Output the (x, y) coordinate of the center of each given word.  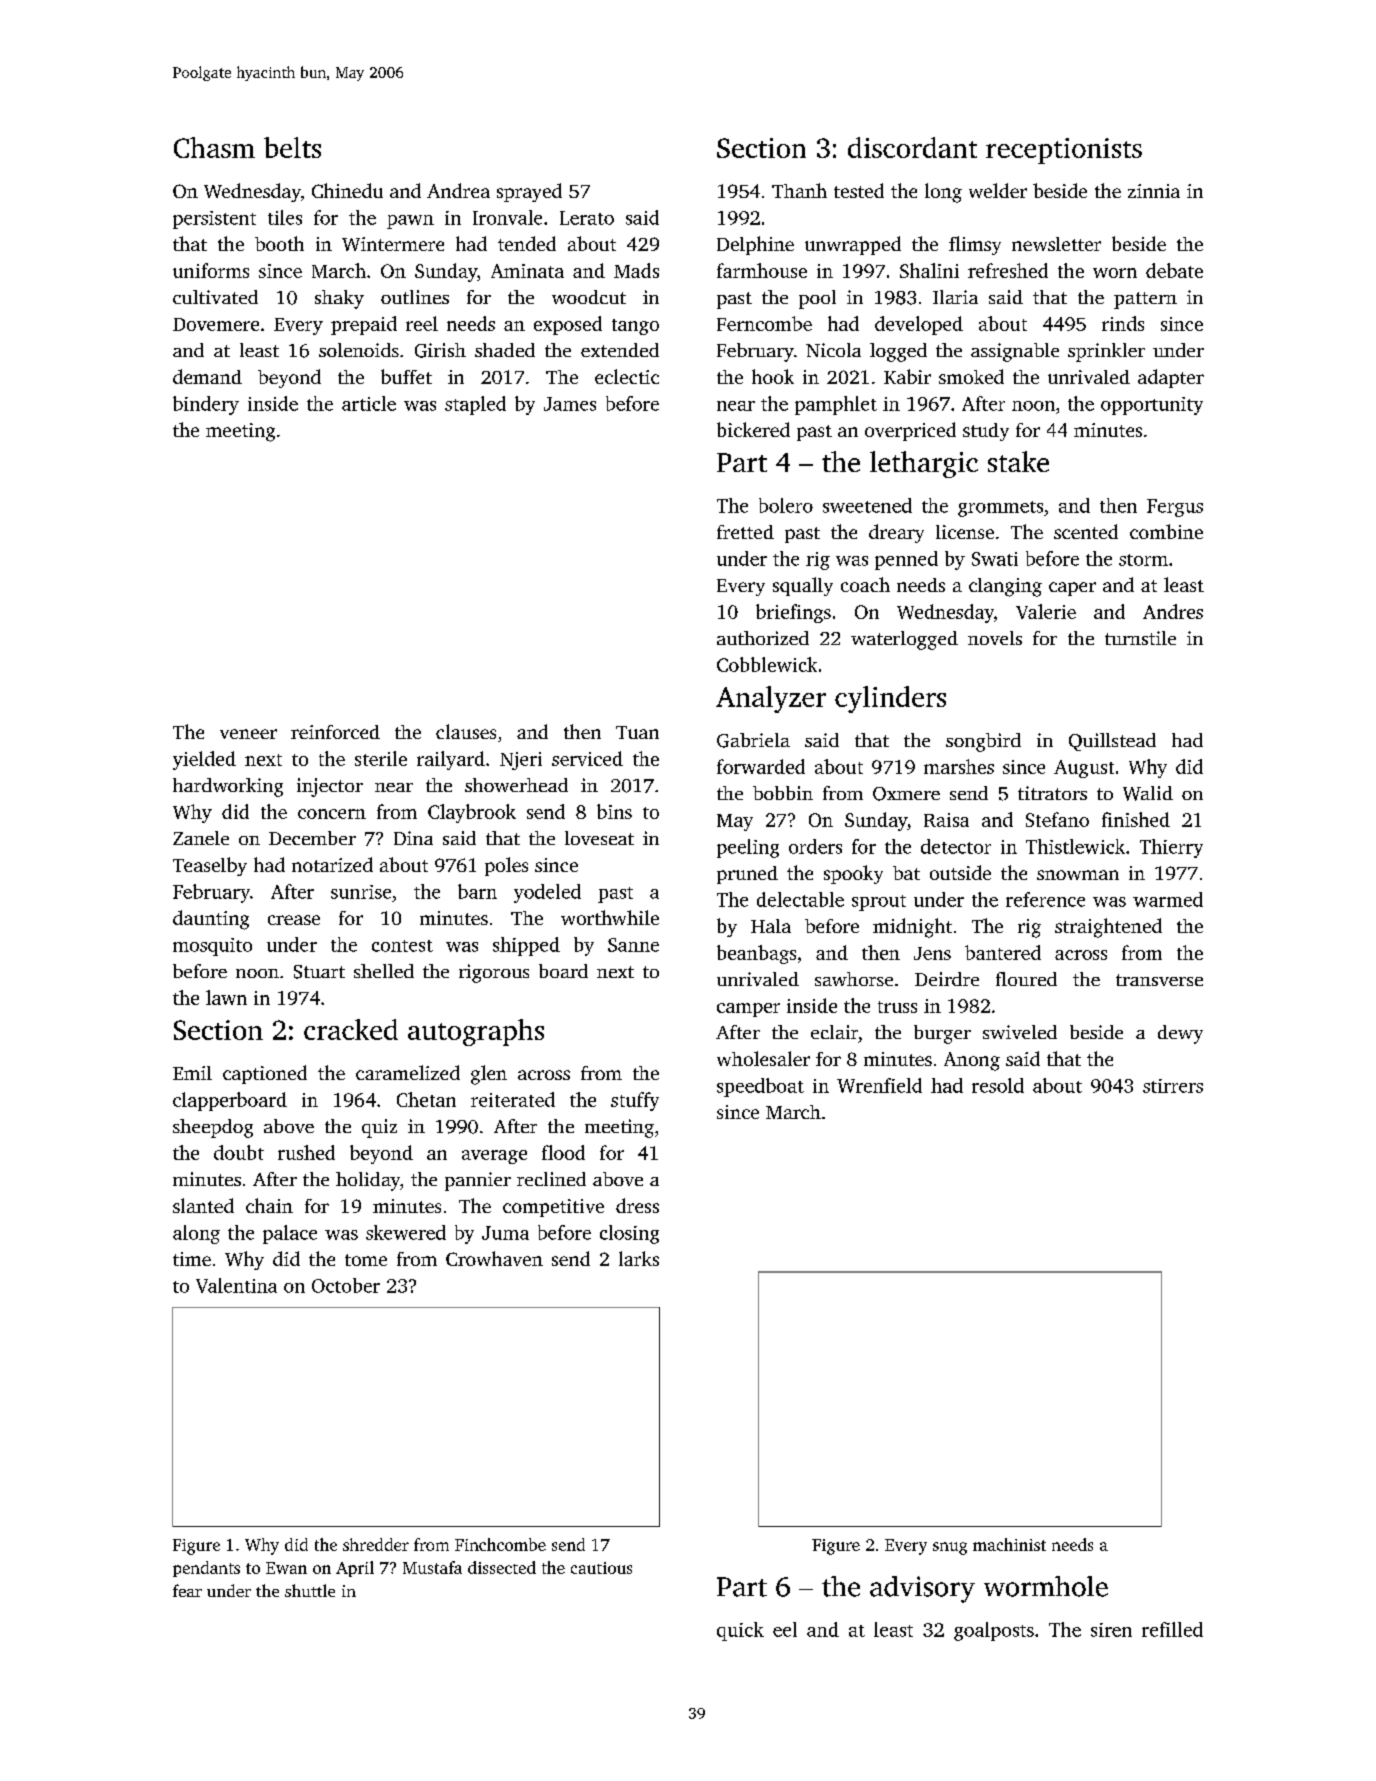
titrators (1052, 793)
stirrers (1173, 1086)
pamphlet (836, 405)
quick (740, 1631)
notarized (332, 864)
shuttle (310, 1590)
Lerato (587, 218)
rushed (306, 1152)
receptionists (1064, 151)
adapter (1171, 378)
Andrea (458, 190)
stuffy (635, 1101)
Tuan (637, 732)
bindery (206, 405)
